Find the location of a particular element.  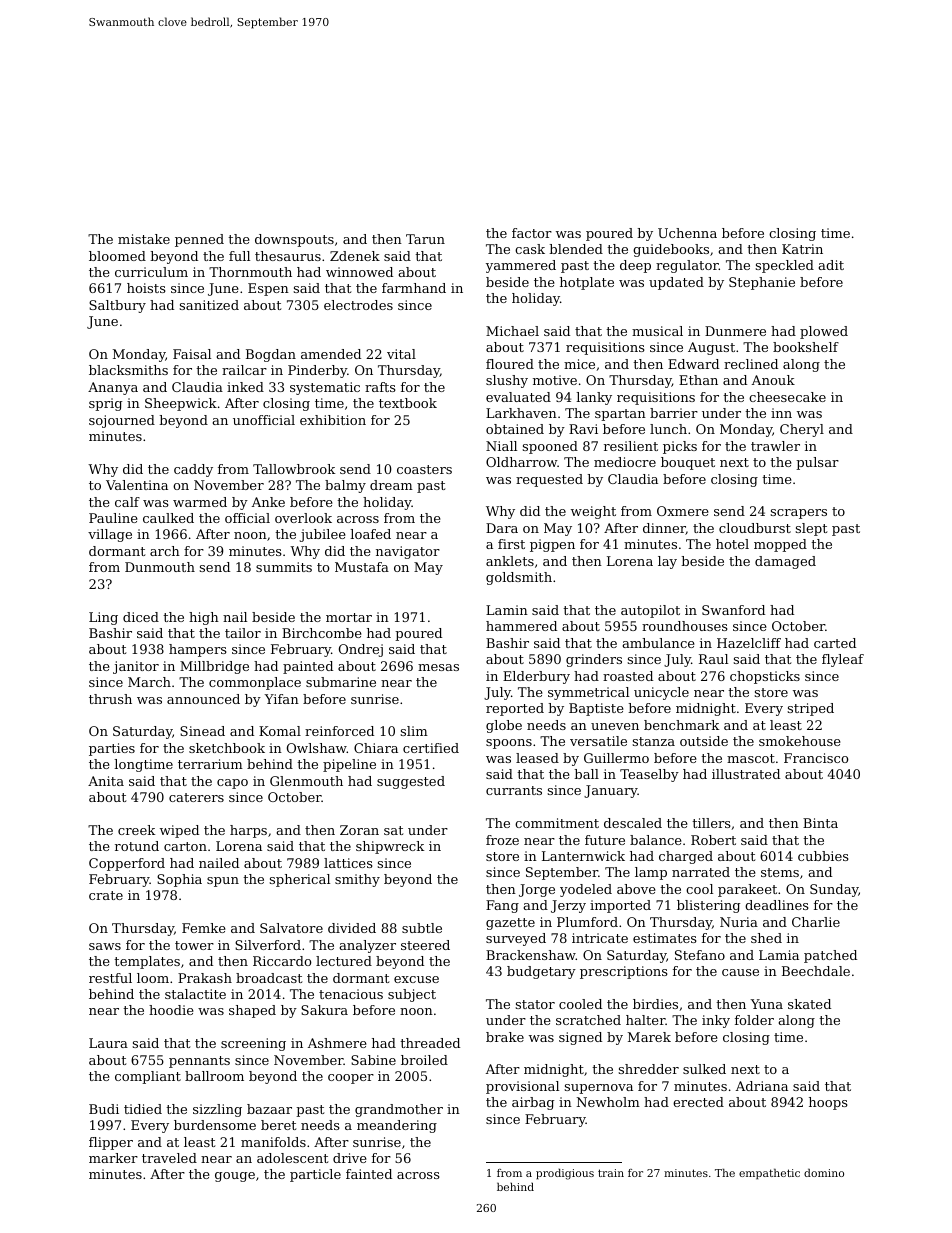

compliant is located at coordinates (148, 1077).
